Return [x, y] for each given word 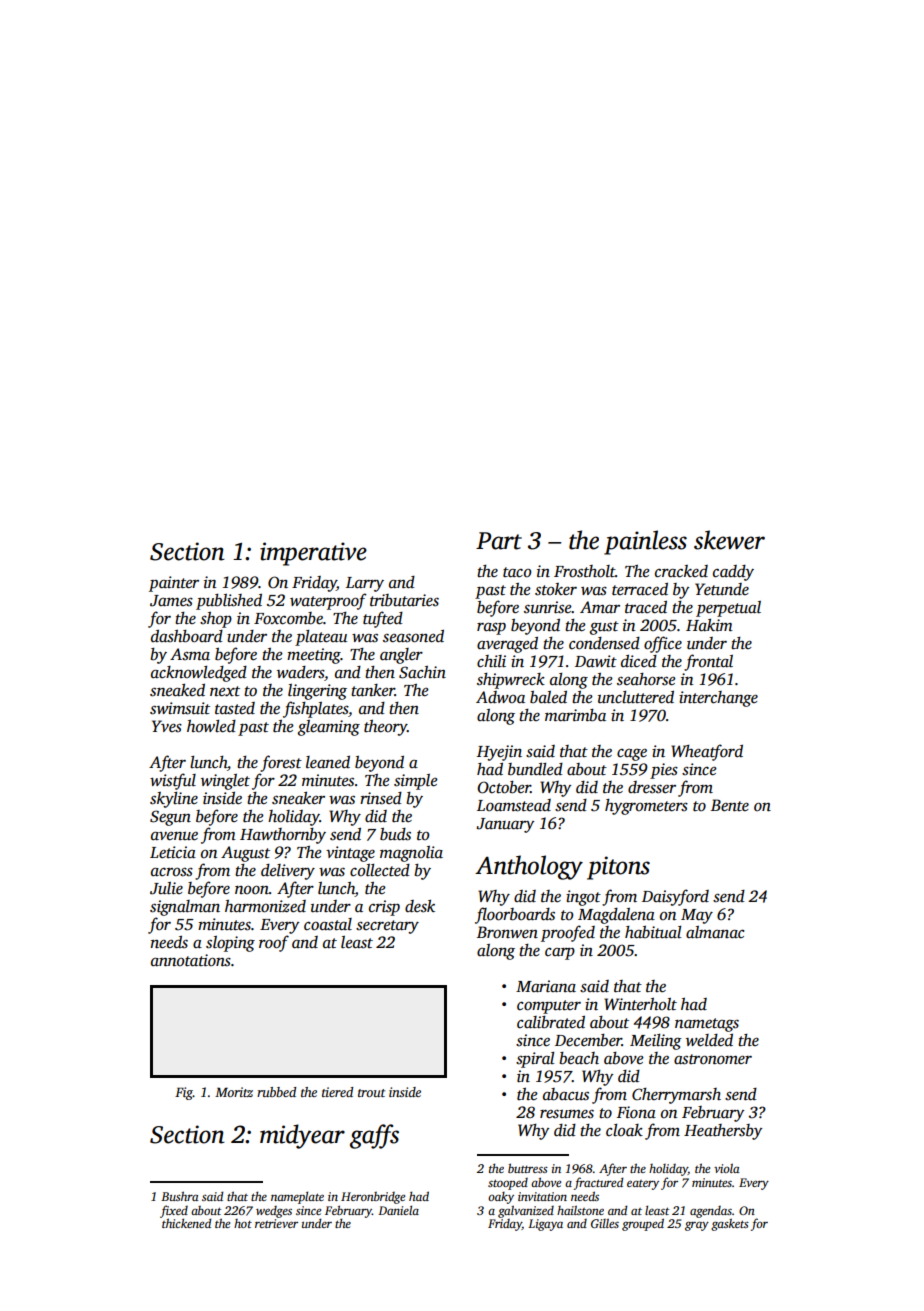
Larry [365, 584]
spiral [535, 1060]
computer [549, 1007]
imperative [313, 554]
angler [401, 656]
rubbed [276, 1092]
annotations [191, 960]
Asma [190, 654]
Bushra [180, 1196]
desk [420, 906]
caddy [733, 573]
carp [560, 954]
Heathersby [723, 1132]
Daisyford [675, 897]
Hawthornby [283, 836]
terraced [640, 589]
